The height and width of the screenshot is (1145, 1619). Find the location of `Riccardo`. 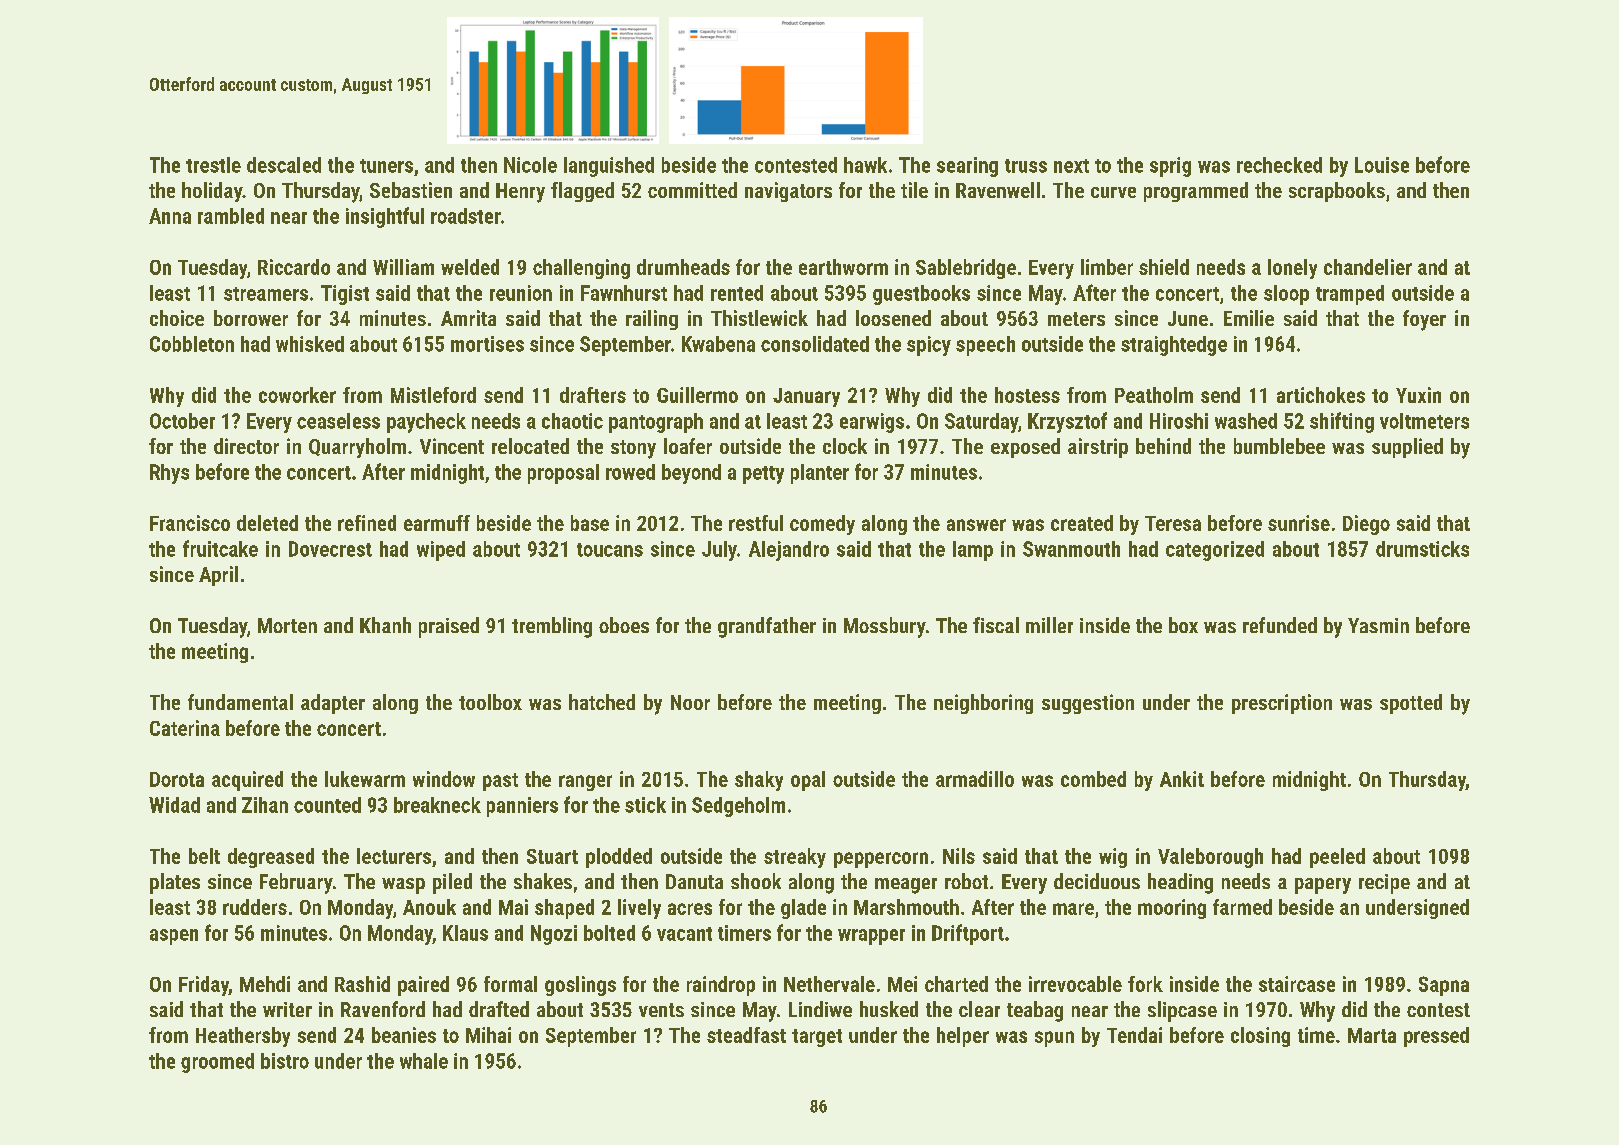

Riccardo is located at coordinates (294, 267).
